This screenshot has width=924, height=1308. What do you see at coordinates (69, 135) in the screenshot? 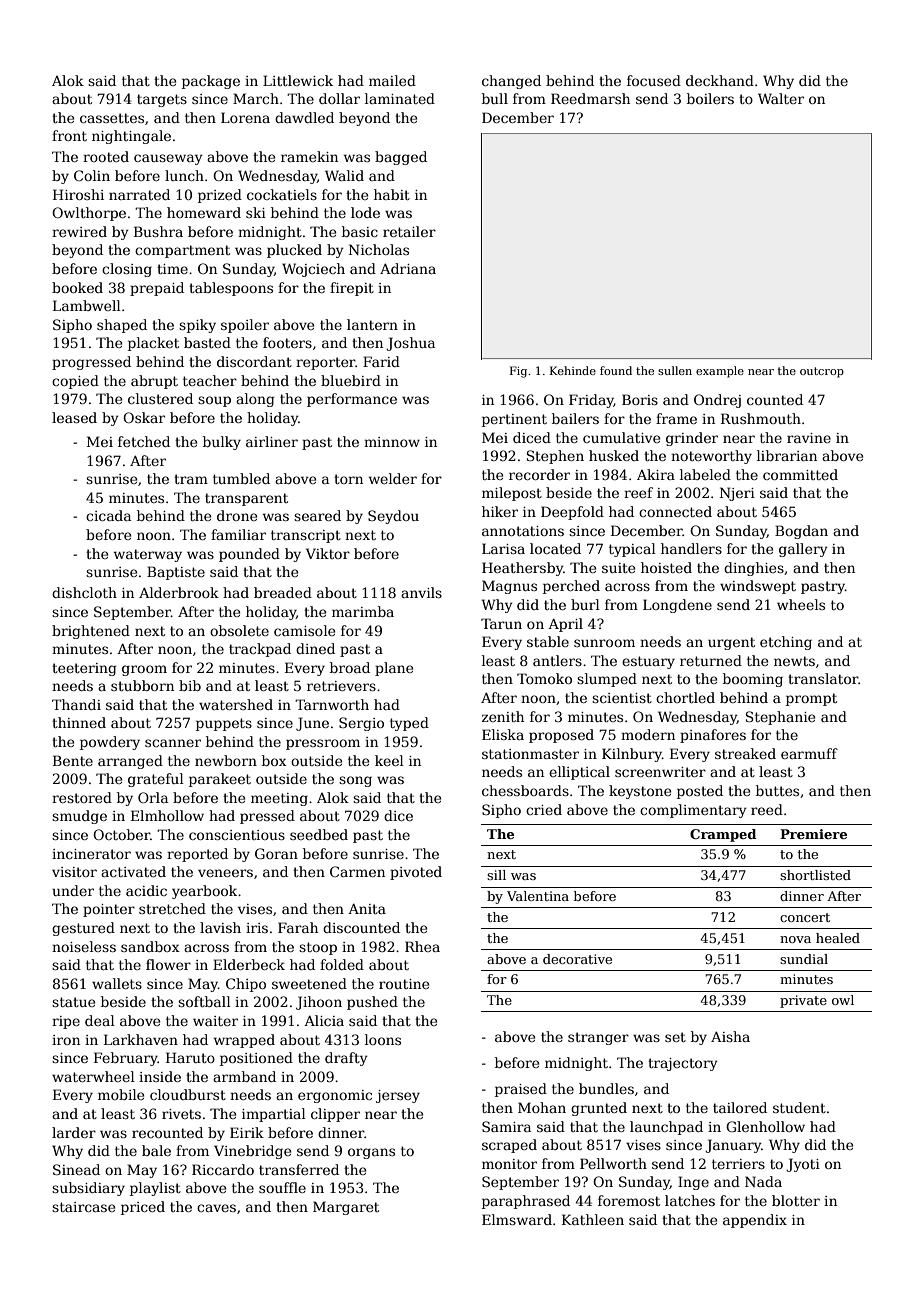
I see `front` at bounding box center [69, 135].
